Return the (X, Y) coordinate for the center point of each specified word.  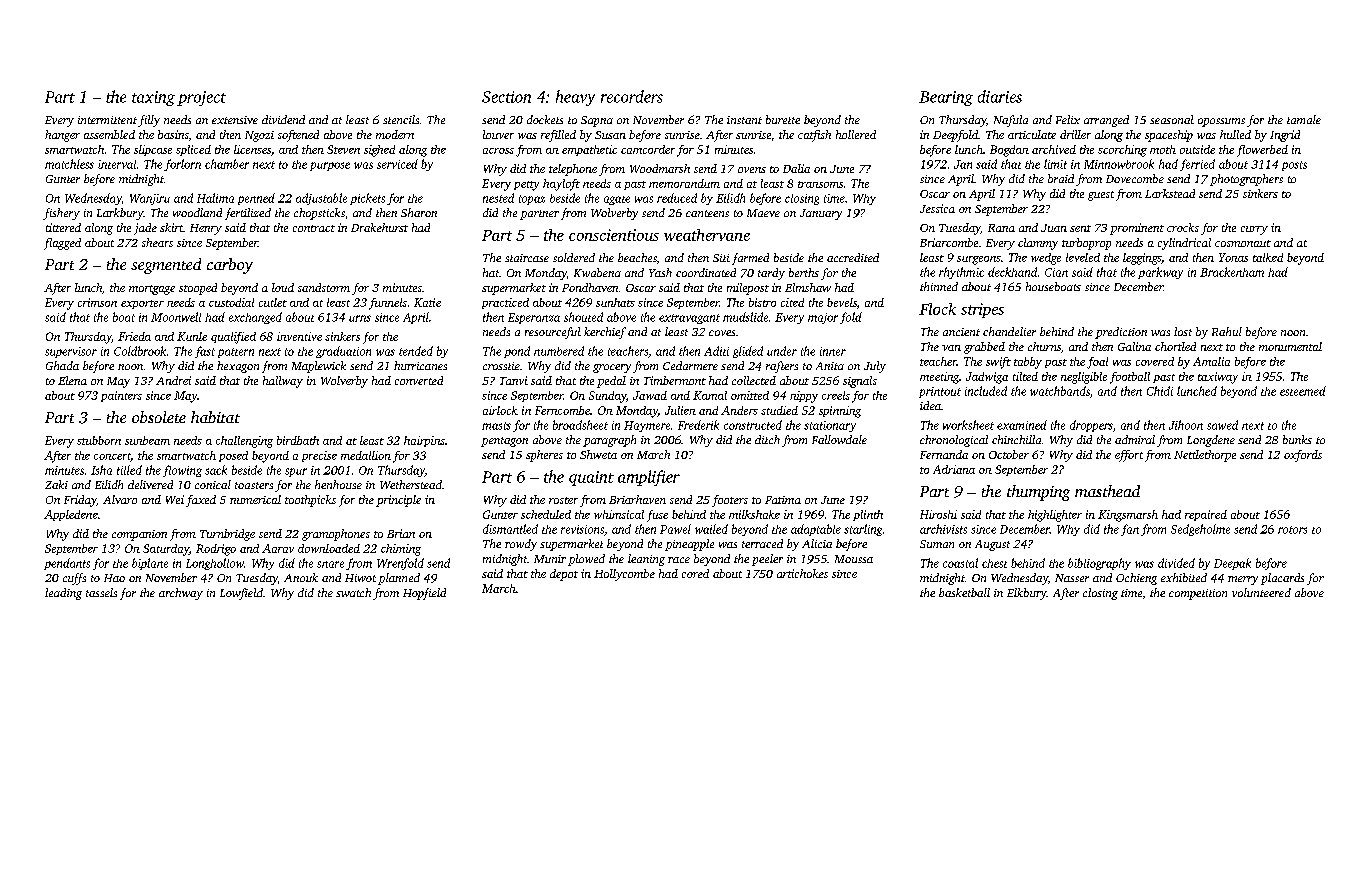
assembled (109, 134)
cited (792, 302)
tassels (101, 592)
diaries (1000, 96)
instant (744, 120)
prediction (1121, 333)
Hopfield (424, 594)
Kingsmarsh (1128, 516)
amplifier (649, 478)
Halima (215, 198)
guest (1101, 196)
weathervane (707, 235)
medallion (366, 455)
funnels (388, 304)
